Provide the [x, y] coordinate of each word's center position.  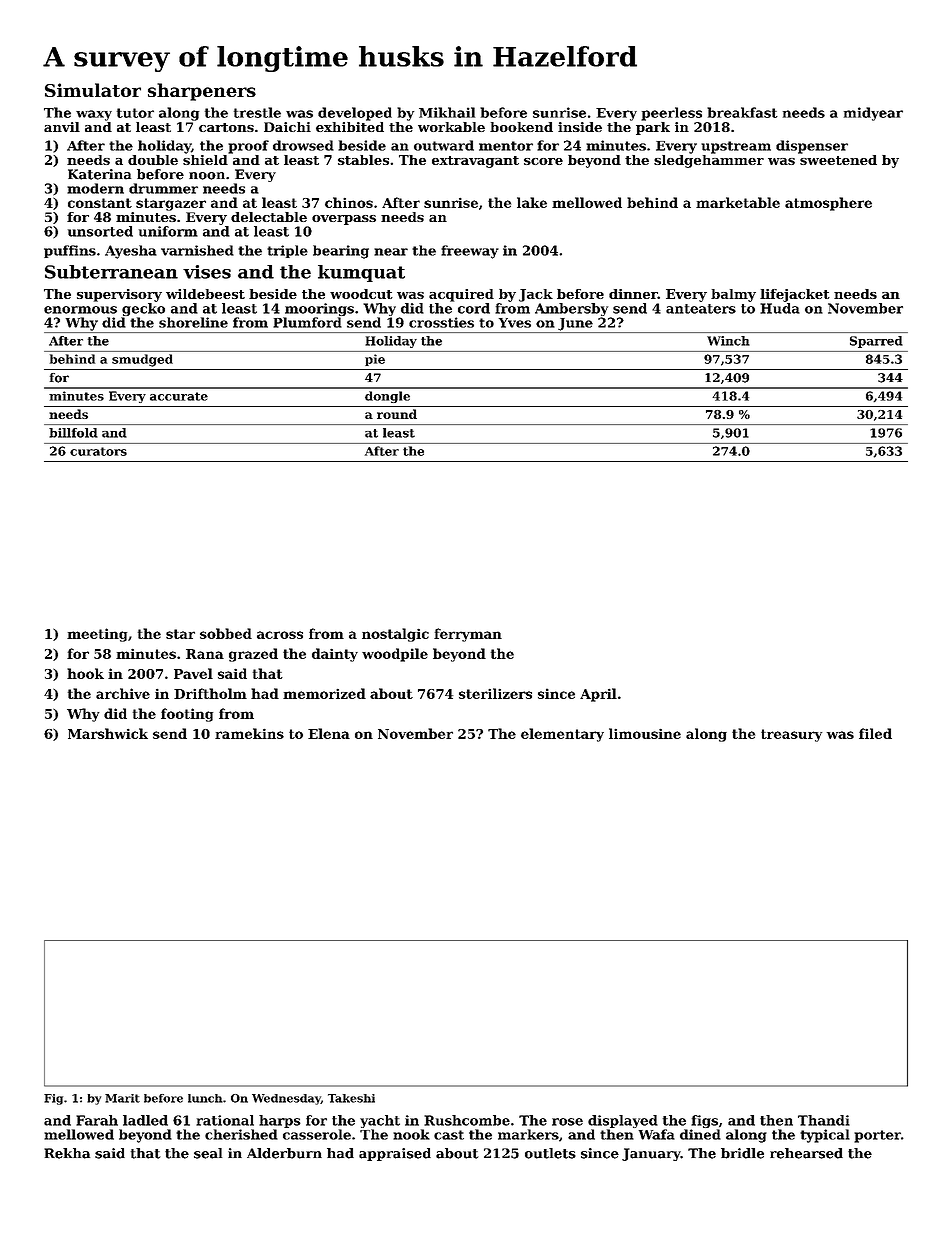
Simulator [93, 90]
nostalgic [395, 635]
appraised [395, 1154]
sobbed [226, 633]
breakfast [742, 112]
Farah [97, 1120]
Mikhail [447, 112]
